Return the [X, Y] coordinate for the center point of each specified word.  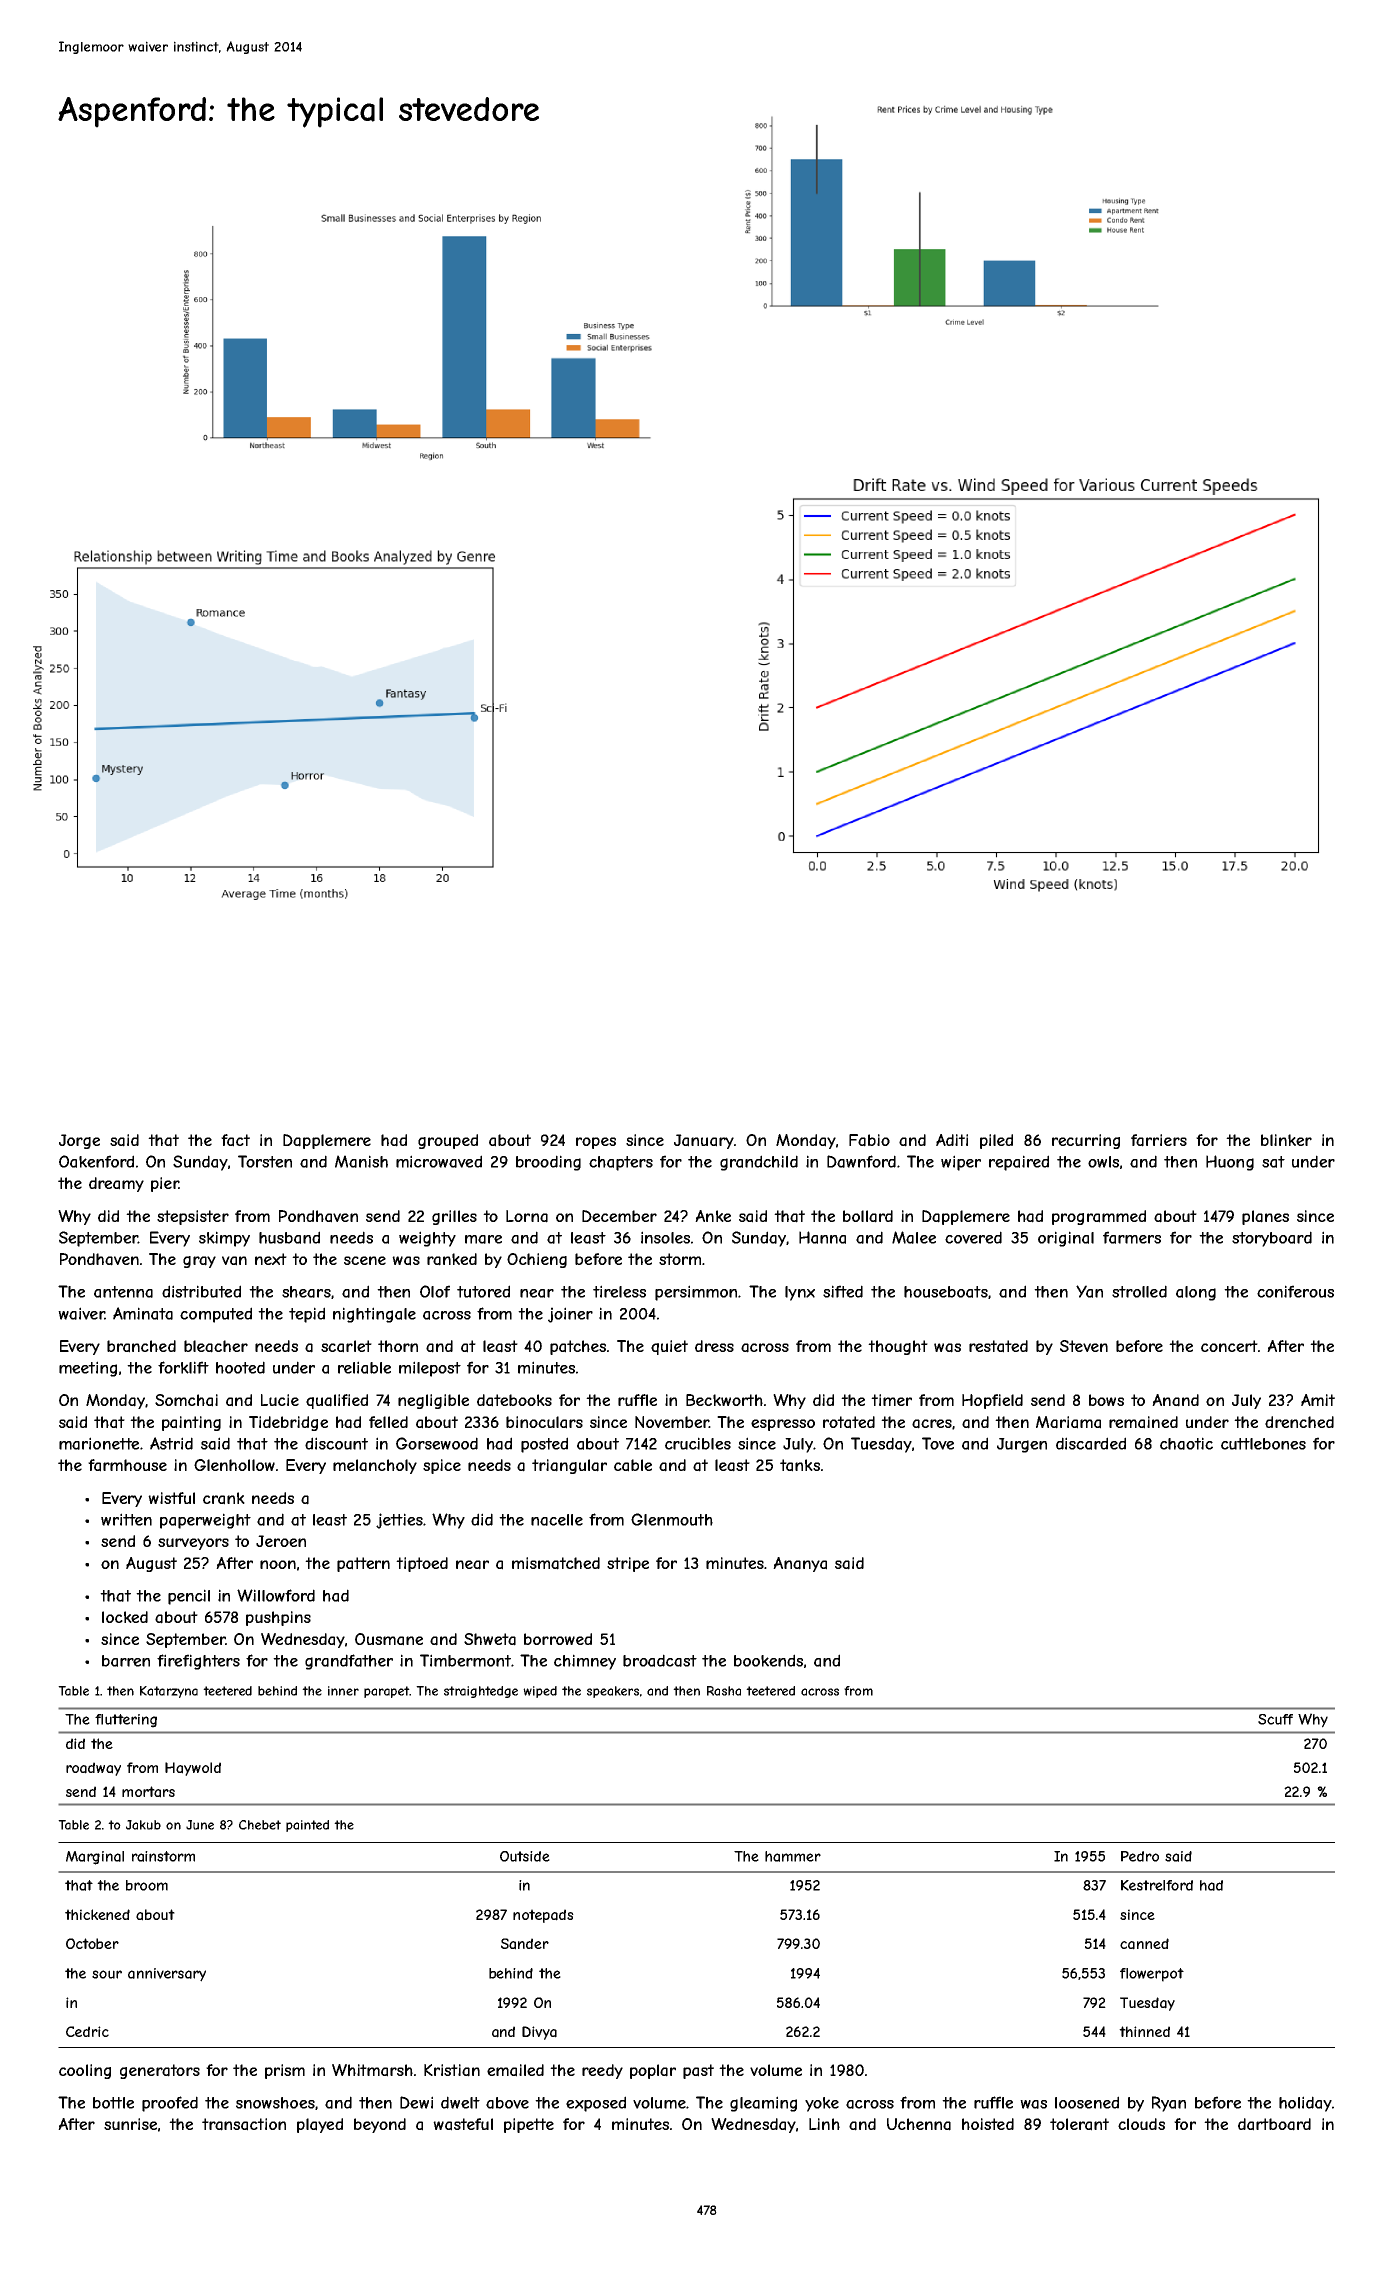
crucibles [698, 1443]
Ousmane [389, 1639]
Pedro [1140, 1856]
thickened [97, 1914]
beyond [380, 2125]
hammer [793, 1856]
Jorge [79, 1141]
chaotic [1186, 1443]
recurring [1086, 1141]
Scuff [1275, 1719]
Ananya [800, 1564]
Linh [824, 2124]
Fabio [869, 1140]
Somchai [186, 1400]
